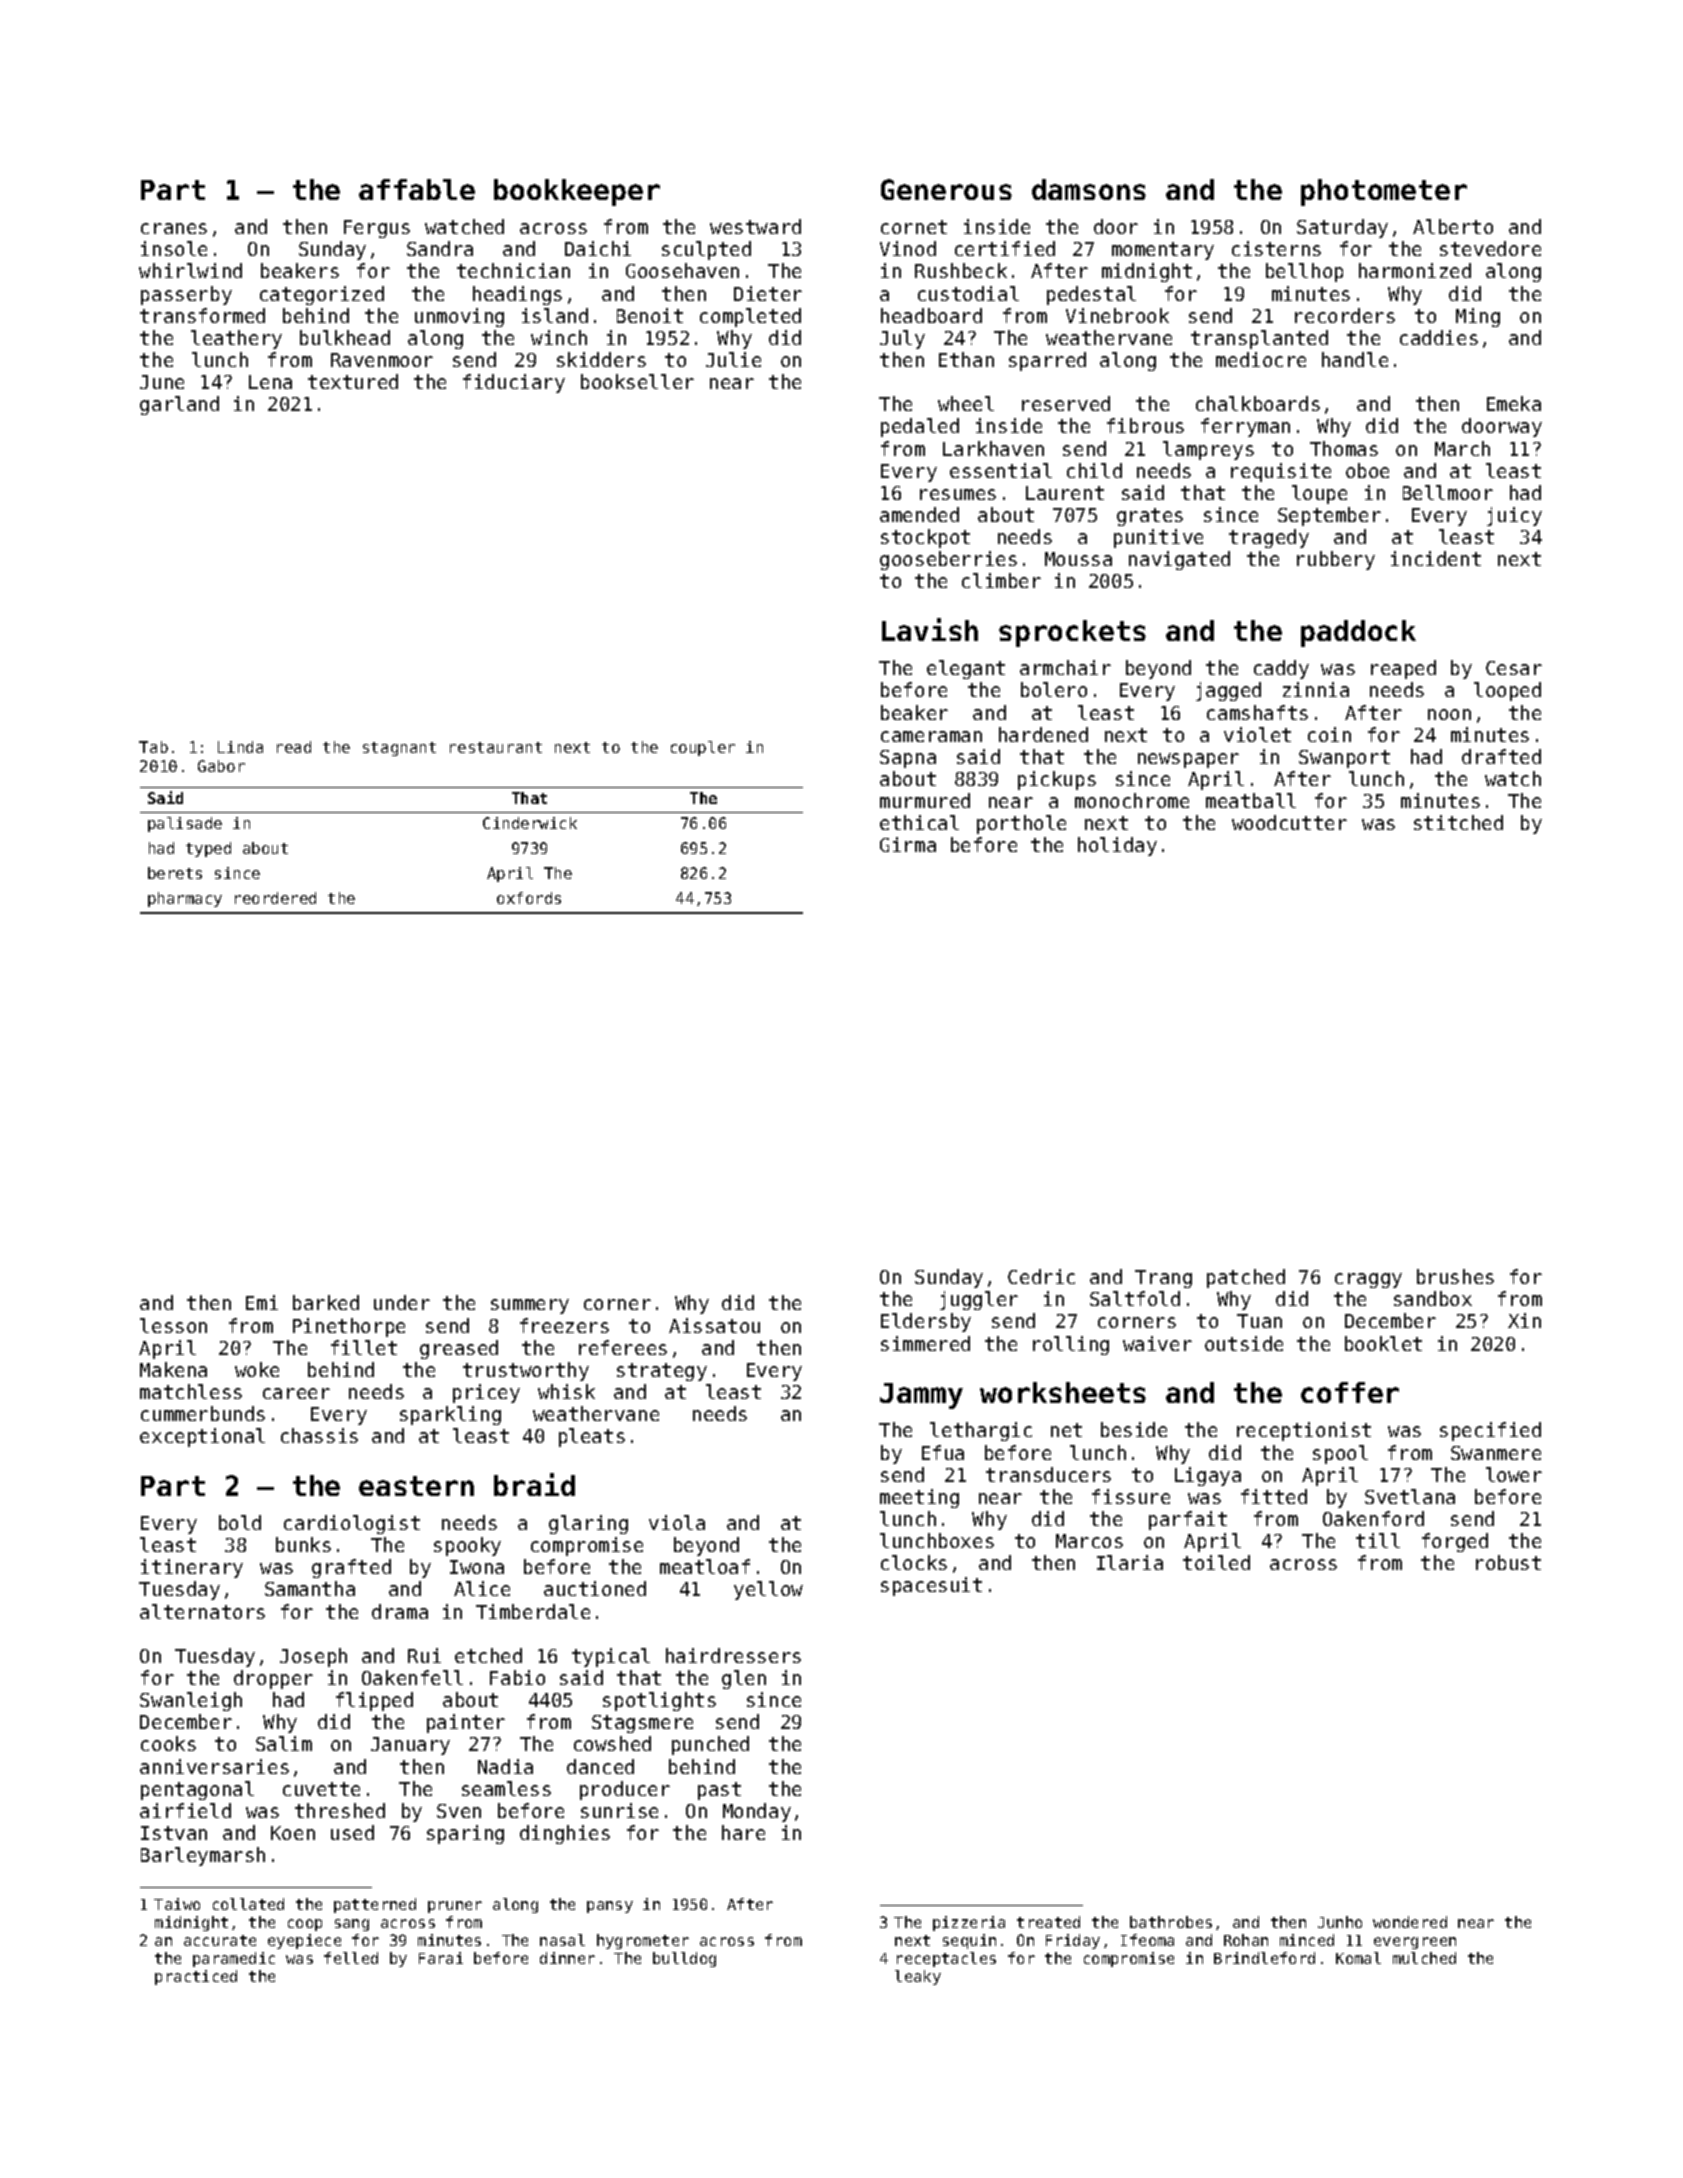  What do you see at coordinates (1342, 228) in the screenshot?
I see `Saturday` at bounding box center [1342, 228].
